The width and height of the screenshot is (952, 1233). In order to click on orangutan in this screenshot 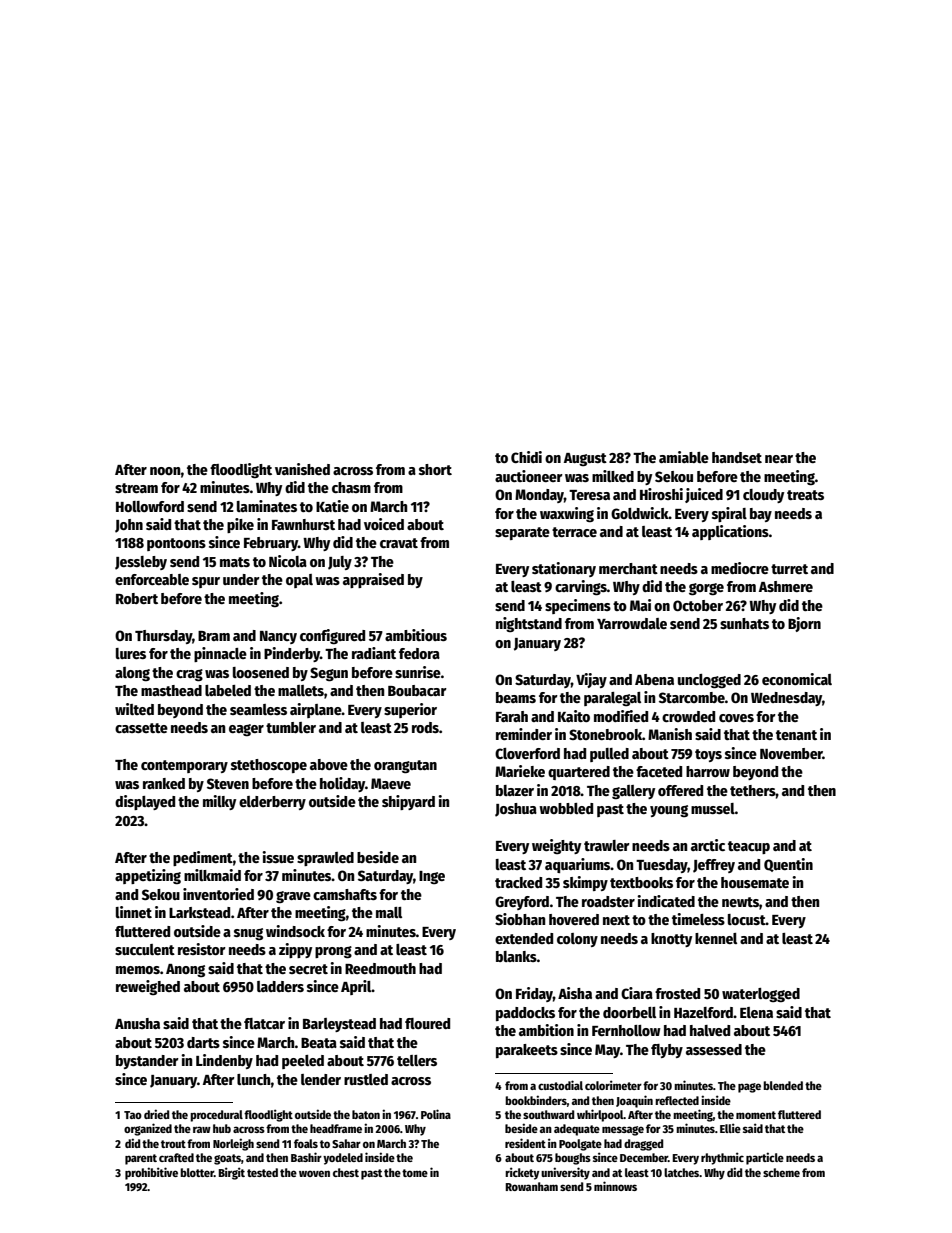, I will do `click(405, 767)`.
